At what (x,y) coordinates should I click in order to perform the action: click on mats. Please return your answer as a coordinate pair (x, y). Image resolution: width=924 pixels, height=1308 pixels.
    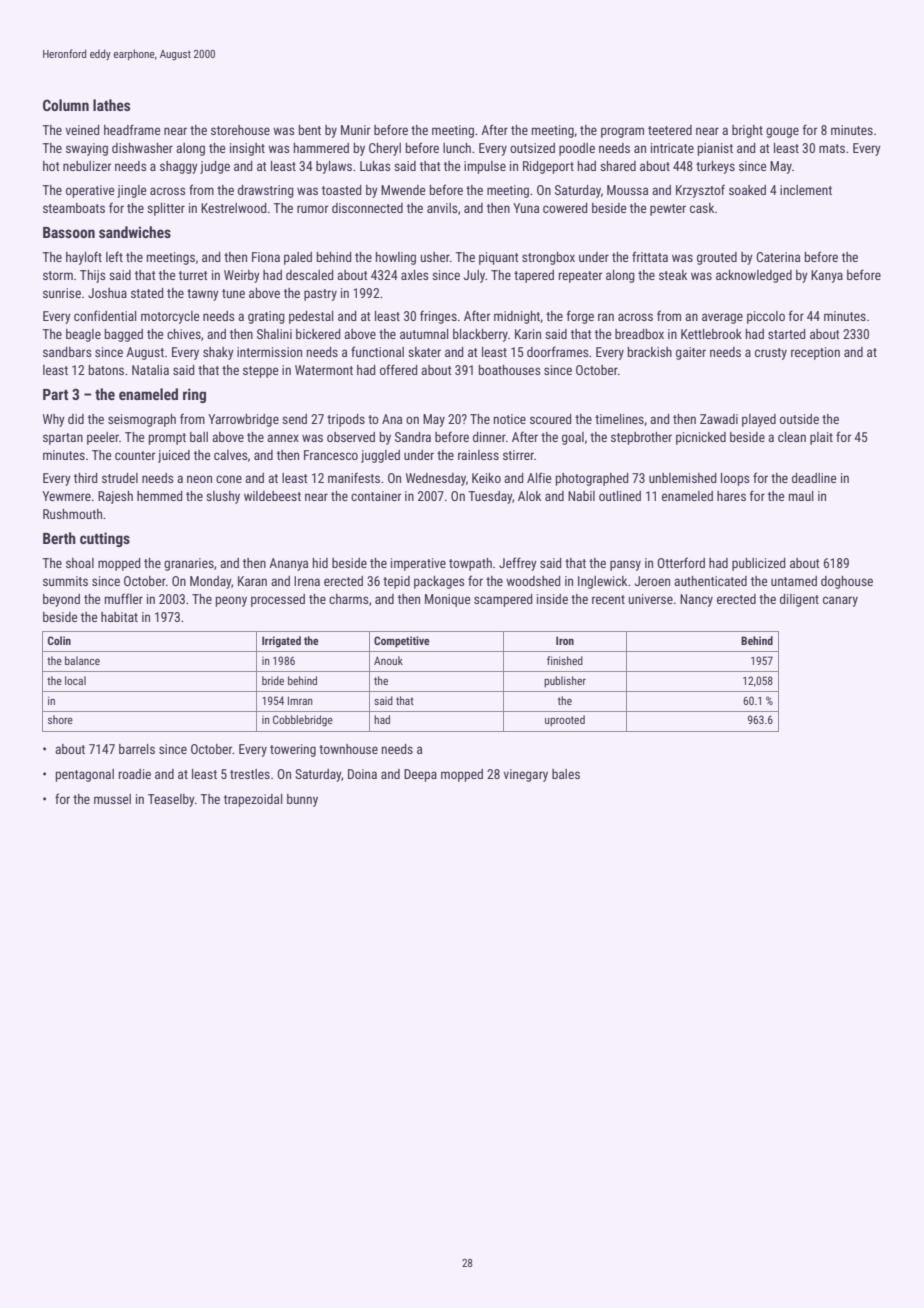
    Looking at the image, I should click on (832, 148).
